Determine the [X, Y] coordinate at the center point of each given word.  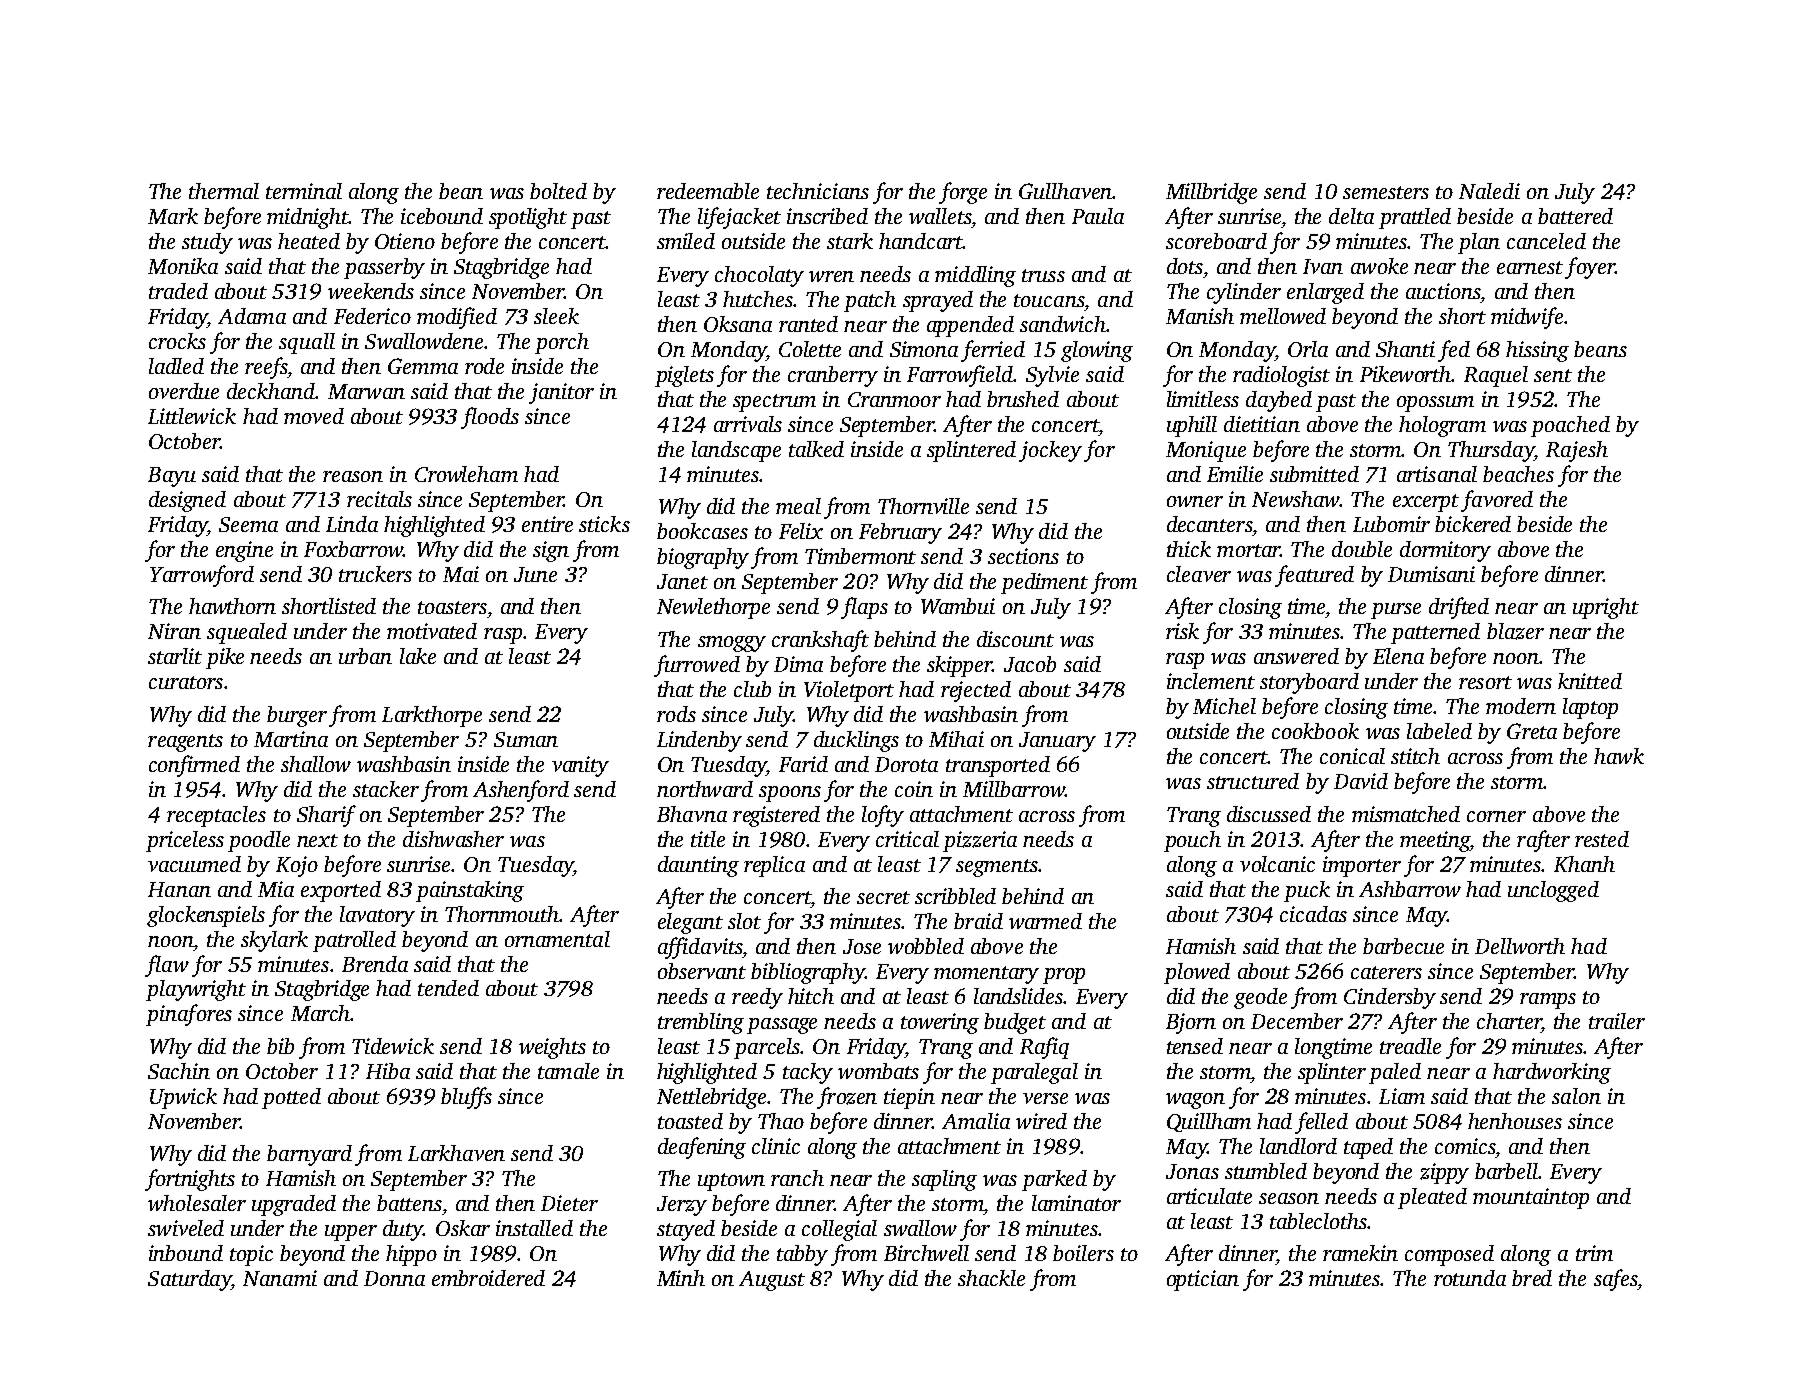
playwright [196, 990]
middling [975, 276]
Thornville [923, 506]
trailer [1617, 1021]
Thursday [1491, 451]
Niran [174, 631]
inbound [186, 1253]
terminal [304, 191]
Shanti [1405, 349]
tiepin [909, 1098]
